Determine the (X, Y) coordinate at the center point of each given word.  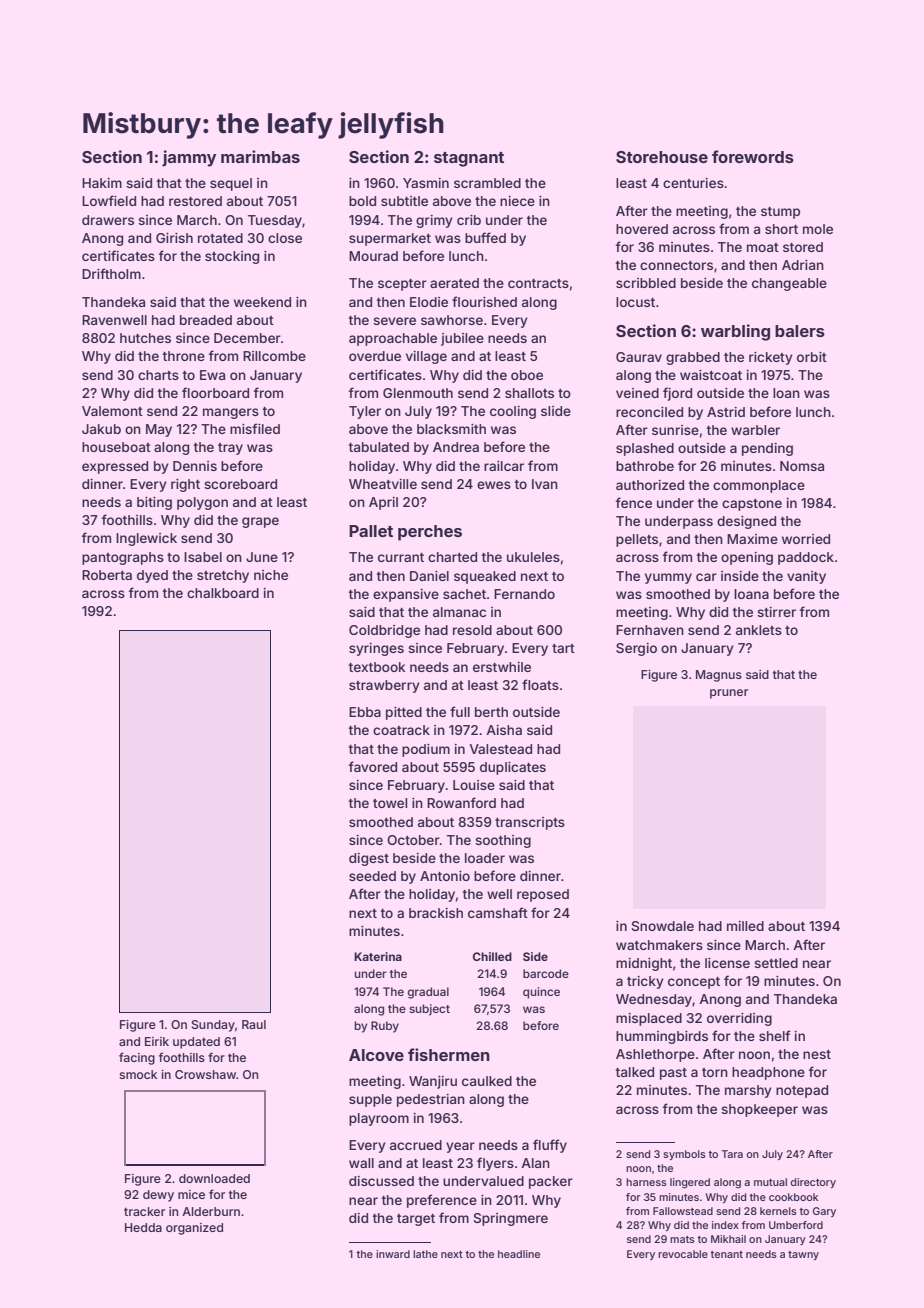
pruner (729, 694)
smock (138, 1074)
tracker (144, 1211)
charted (452, 557)
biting (154, 503)
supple (370, 1100)
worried (806, 539)
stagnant (469, 159)
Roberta (107, 575)
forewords (753, 156)
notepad (802, 1091)
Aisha (504, 730)
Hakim (102, 183)
